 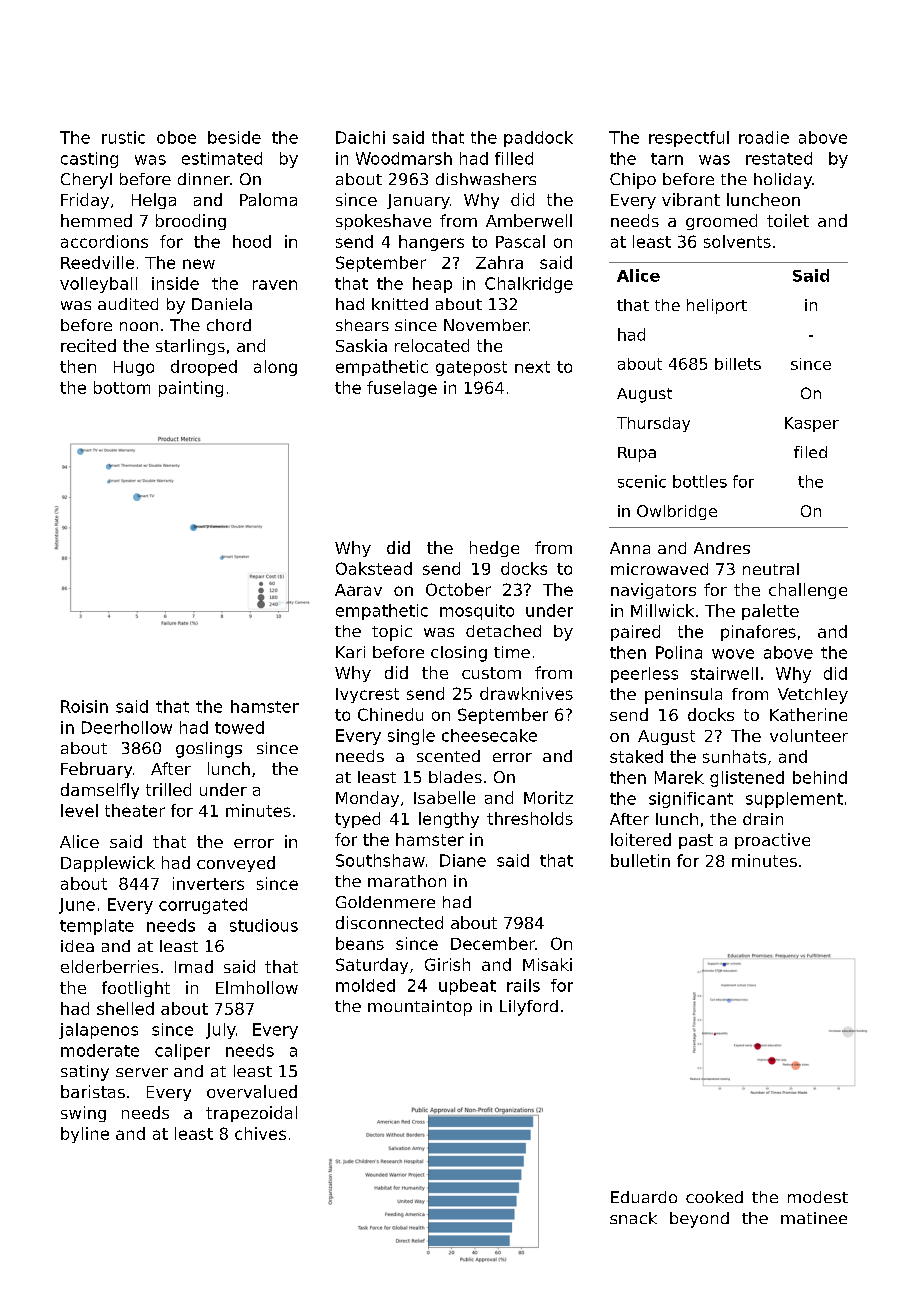 I want to click on restated, so click(x=779, y=158).
